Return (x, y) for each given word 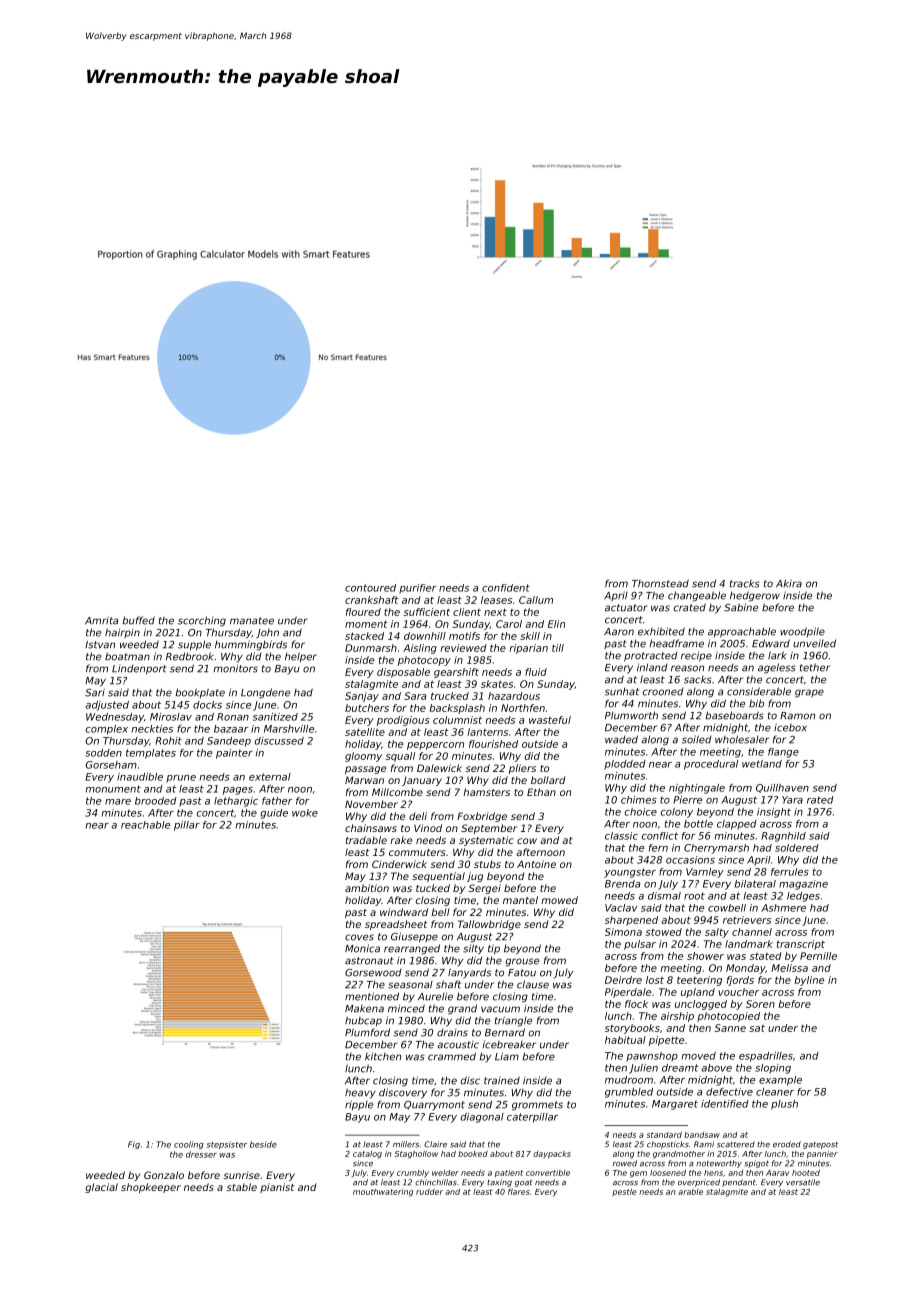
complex (106, 730)
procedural (711, 765)
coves (359, 937)
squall (400, 757)
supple (194, 645)
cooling (189, 1145)
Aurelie (435, 996)
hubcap (363, 1021)
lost (655, 980)
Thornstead (660, 583)
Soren (760, 1004)
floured (363, 612)
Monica (362, 948)
